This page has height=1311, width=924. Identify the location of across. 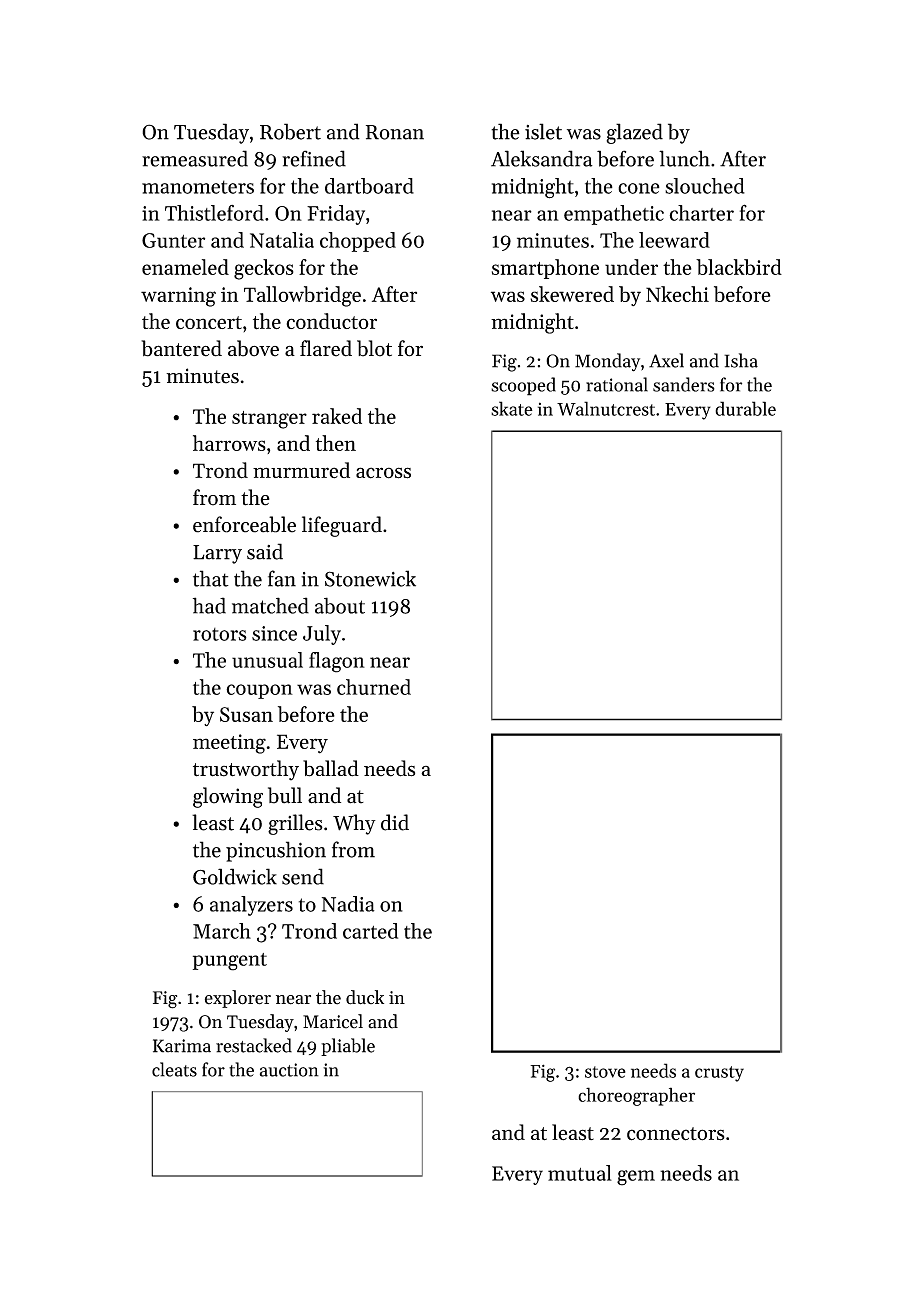
(383, 473).
